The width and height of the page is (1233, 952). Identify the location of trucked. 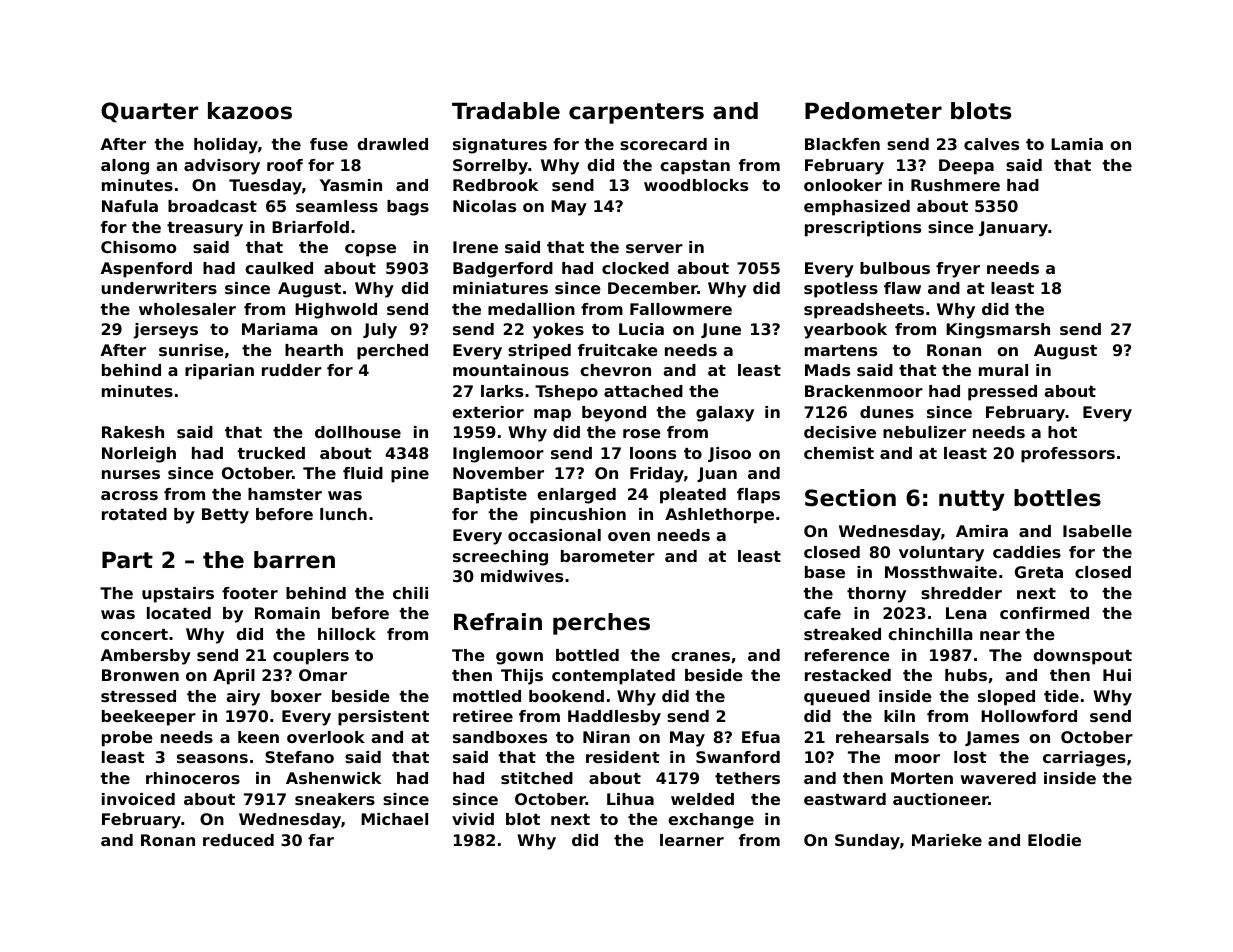
(271, 453).
